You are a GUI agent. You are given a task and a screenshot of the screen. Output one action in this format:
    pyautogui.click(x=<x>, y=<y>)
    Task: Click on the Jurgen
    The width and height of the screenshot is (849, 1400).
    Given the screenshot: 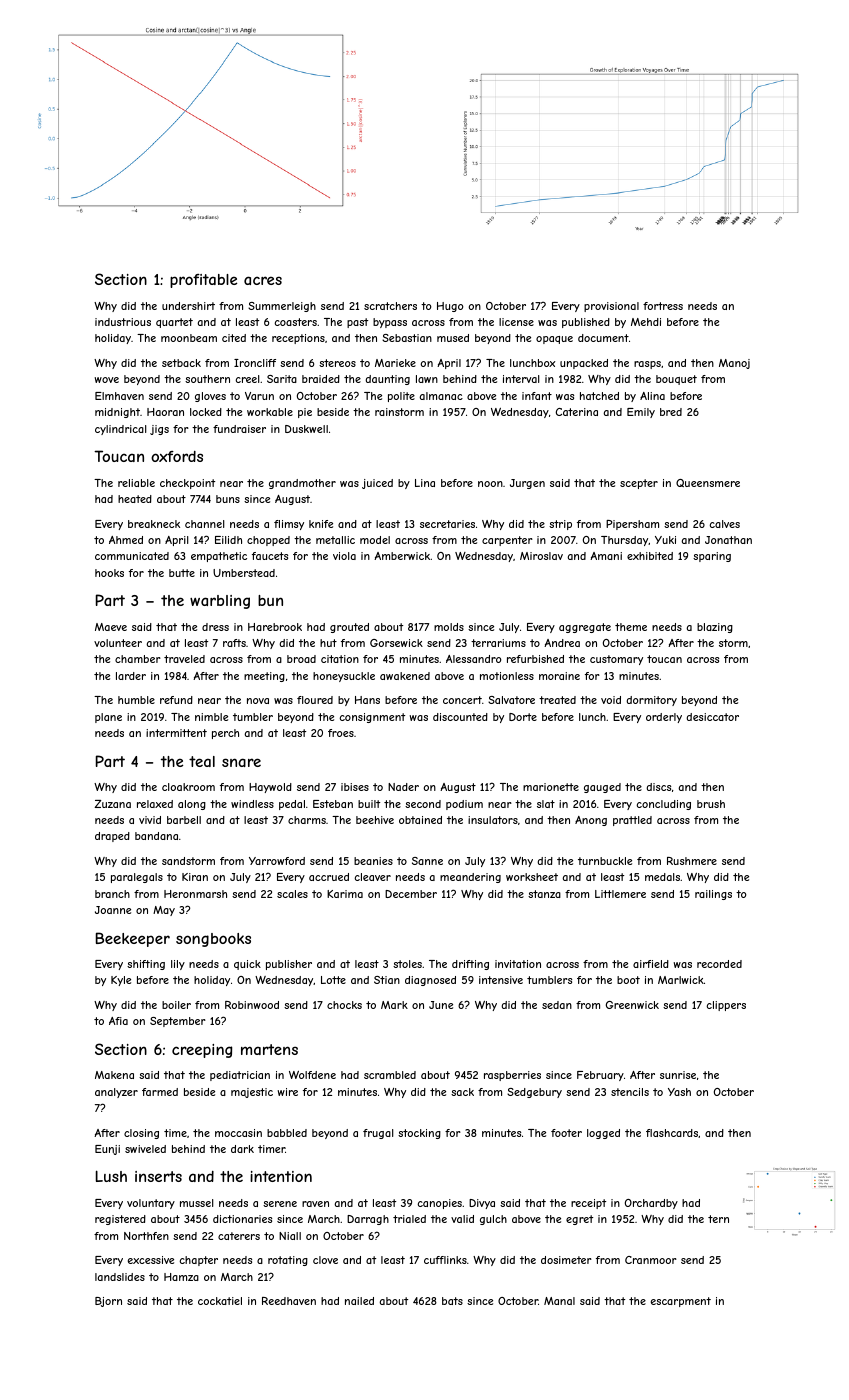 What is the action you would take?
    pyautogui.click(x=527, y=484)
